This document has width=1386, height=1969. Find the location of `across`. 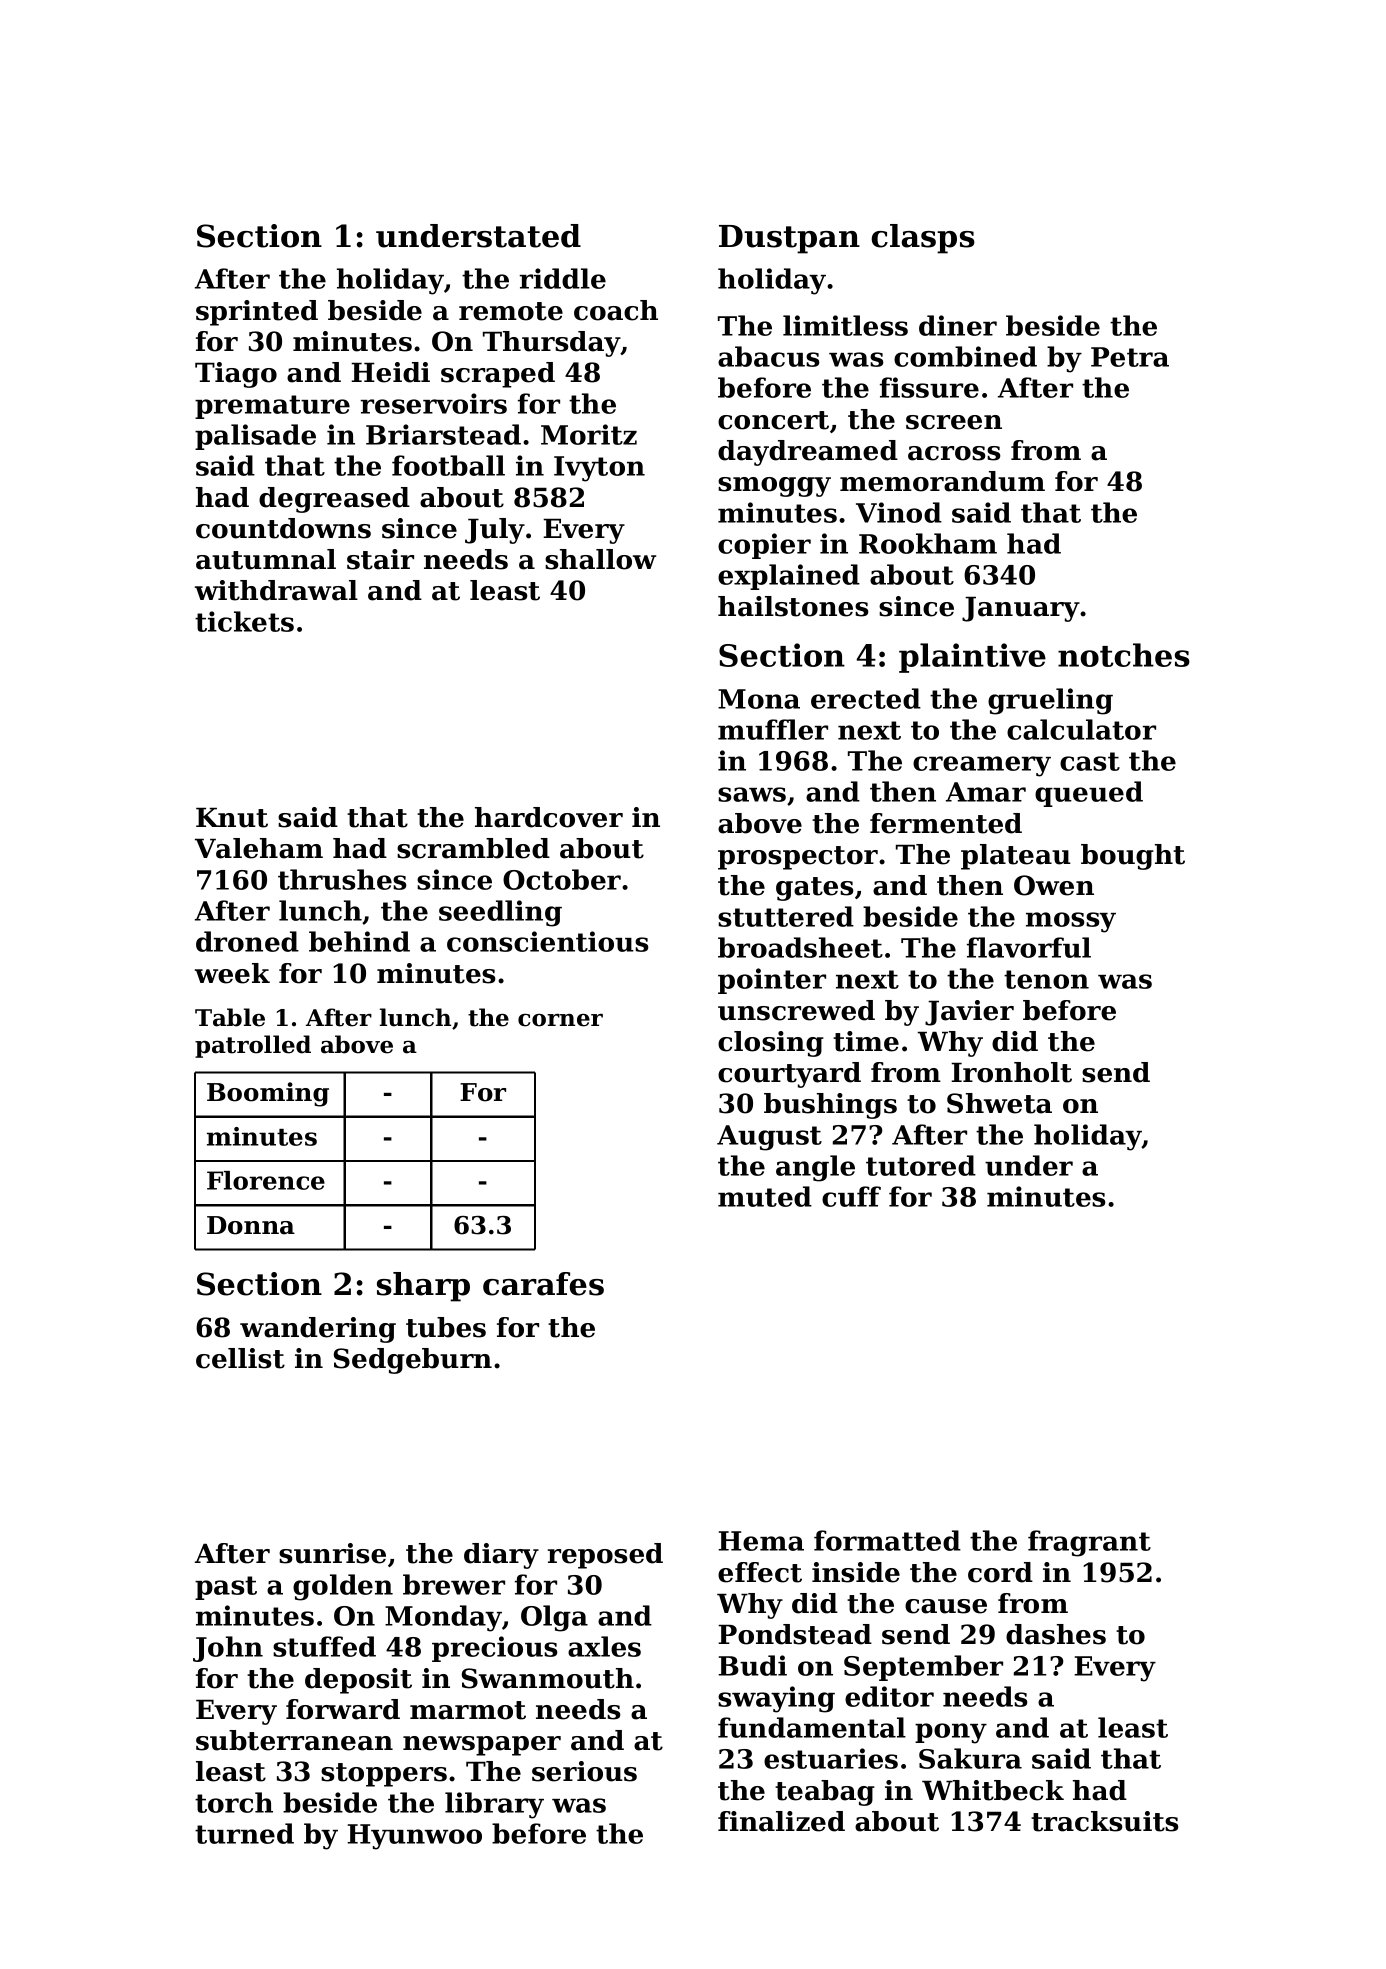

across is located at coordinates (954, 453).
